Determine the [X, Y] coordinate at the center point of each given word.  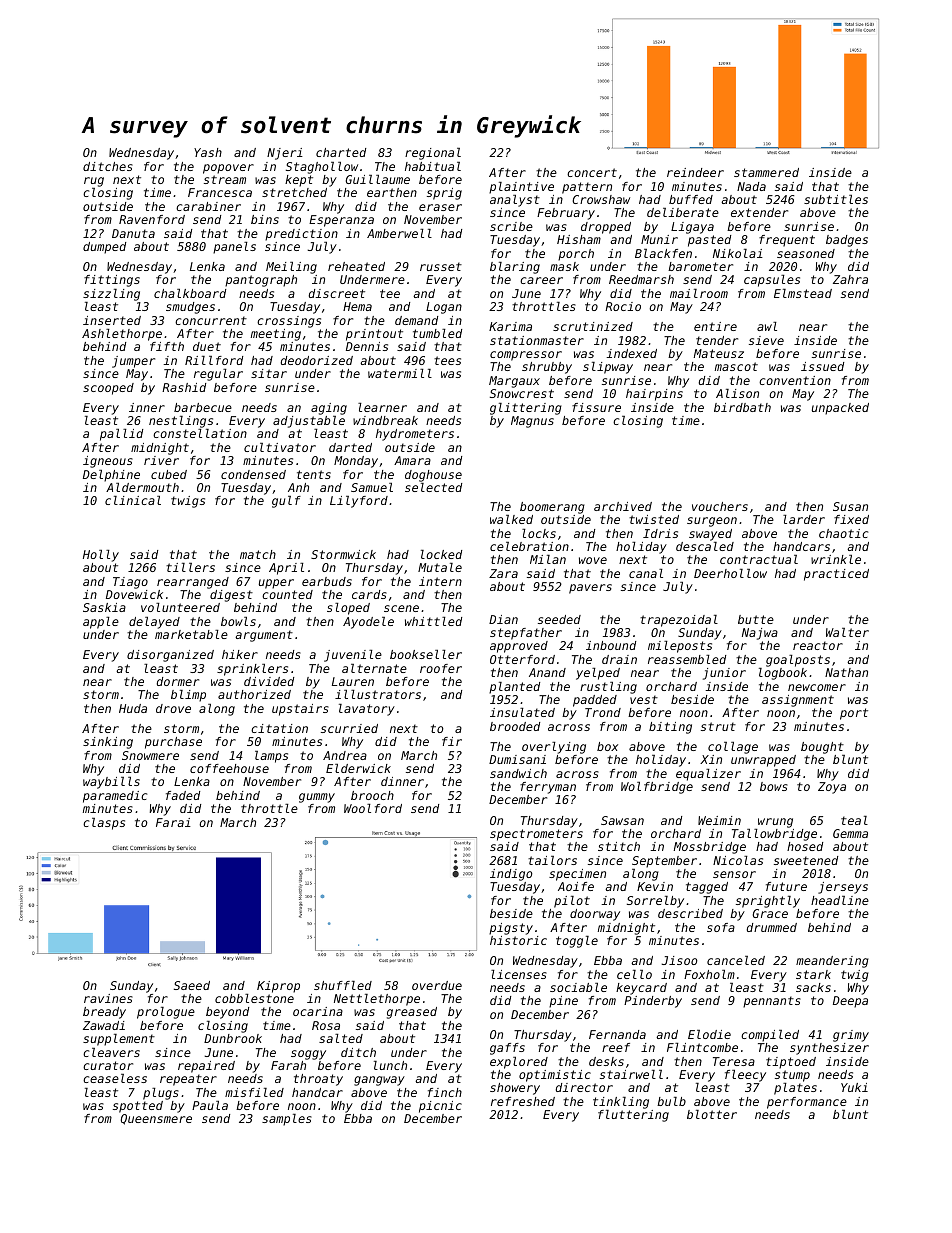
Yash [208, 152]
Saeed [192, 985]
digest [231, 596]
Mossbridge [710, 848]
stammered [766, 172]
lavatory [367, 710]
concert [592, 172]
